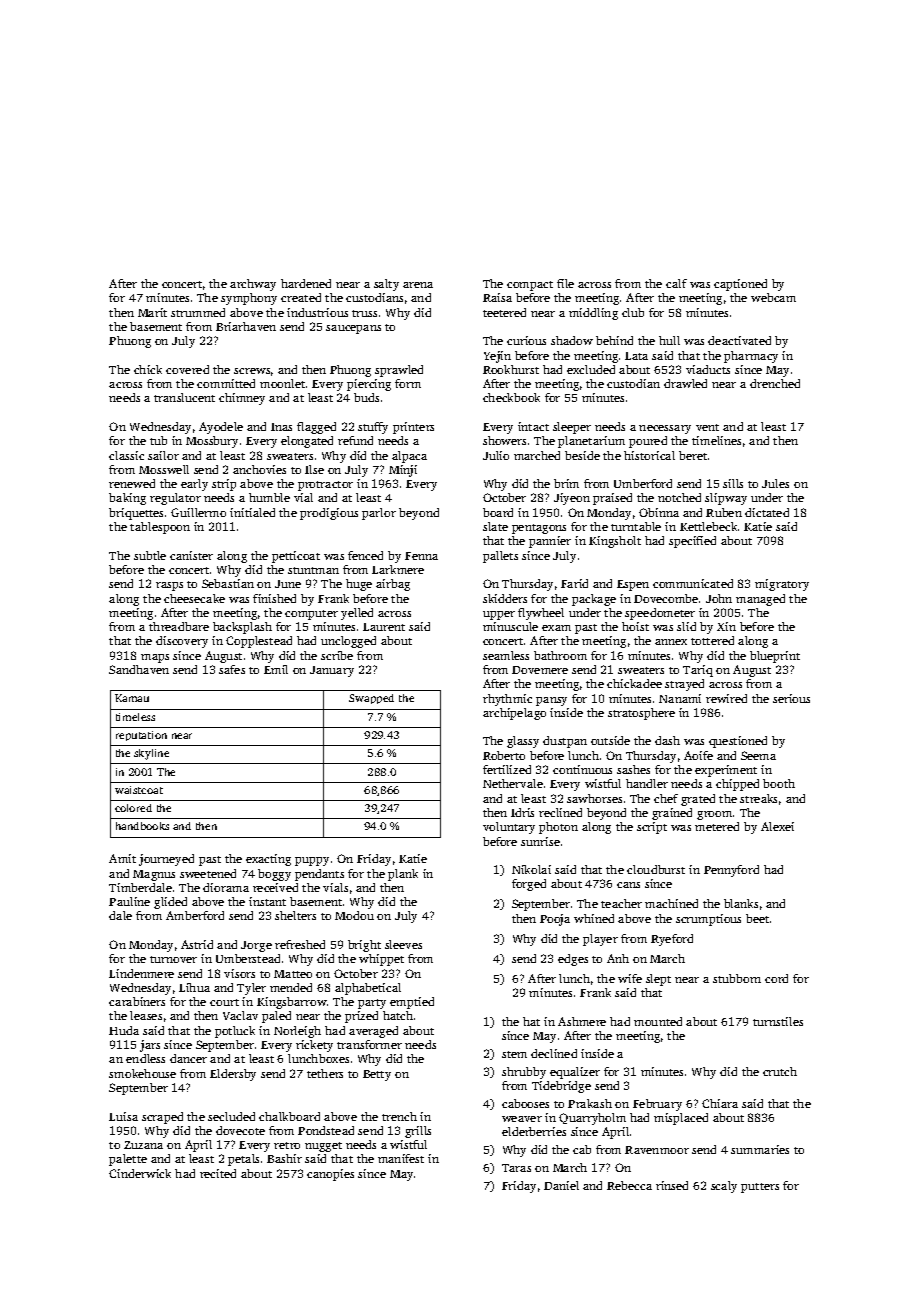  What do you see at coordinates (253, 285) in the page?
I see `archway` at bounding box center [253, 285].
